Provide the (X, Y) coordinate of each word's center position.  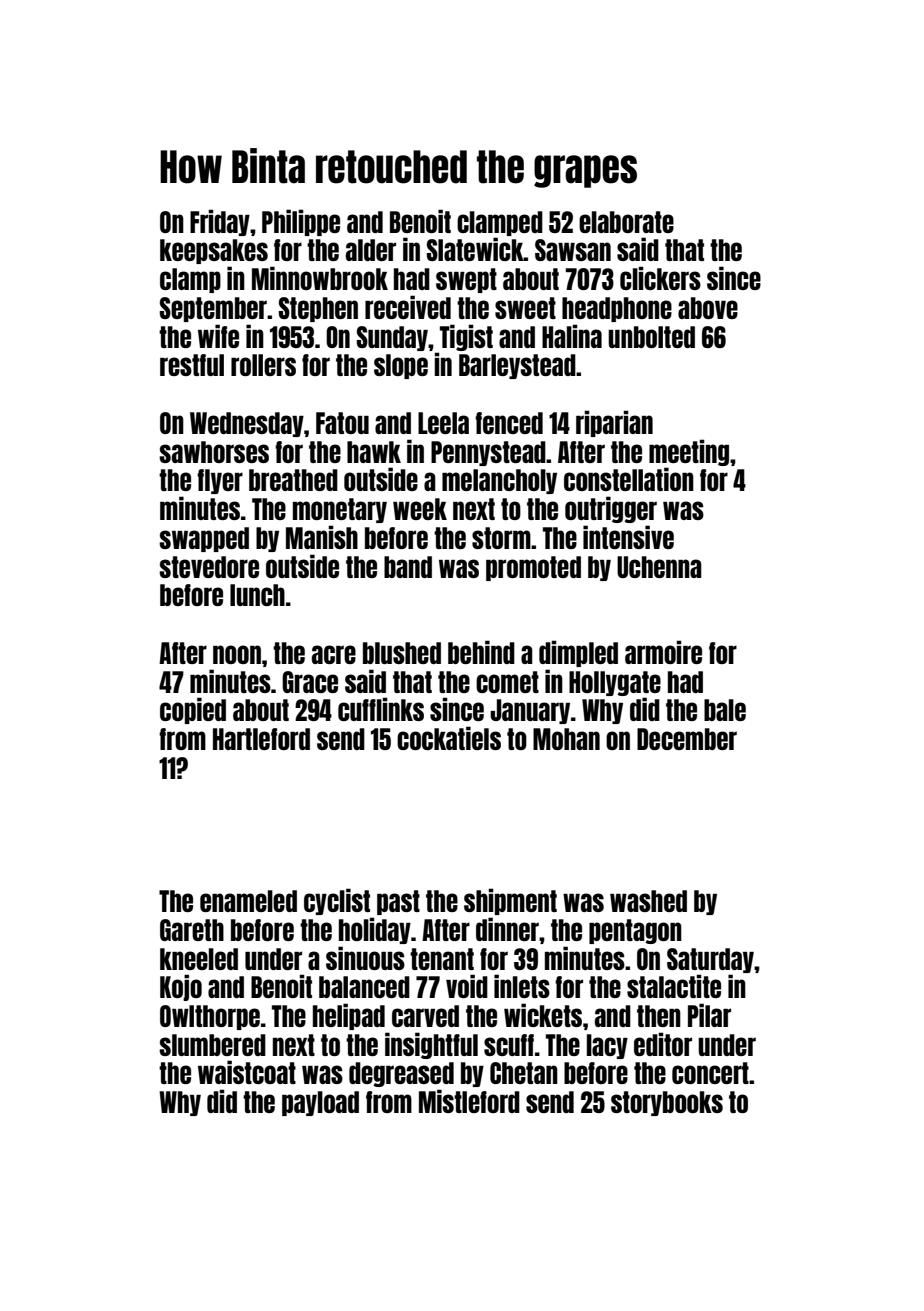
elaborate (626, 222)
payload (320, 1103)
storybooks (667, 1103)
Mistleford (469, 1101)
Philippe (301, 222)
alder (371, 250)
